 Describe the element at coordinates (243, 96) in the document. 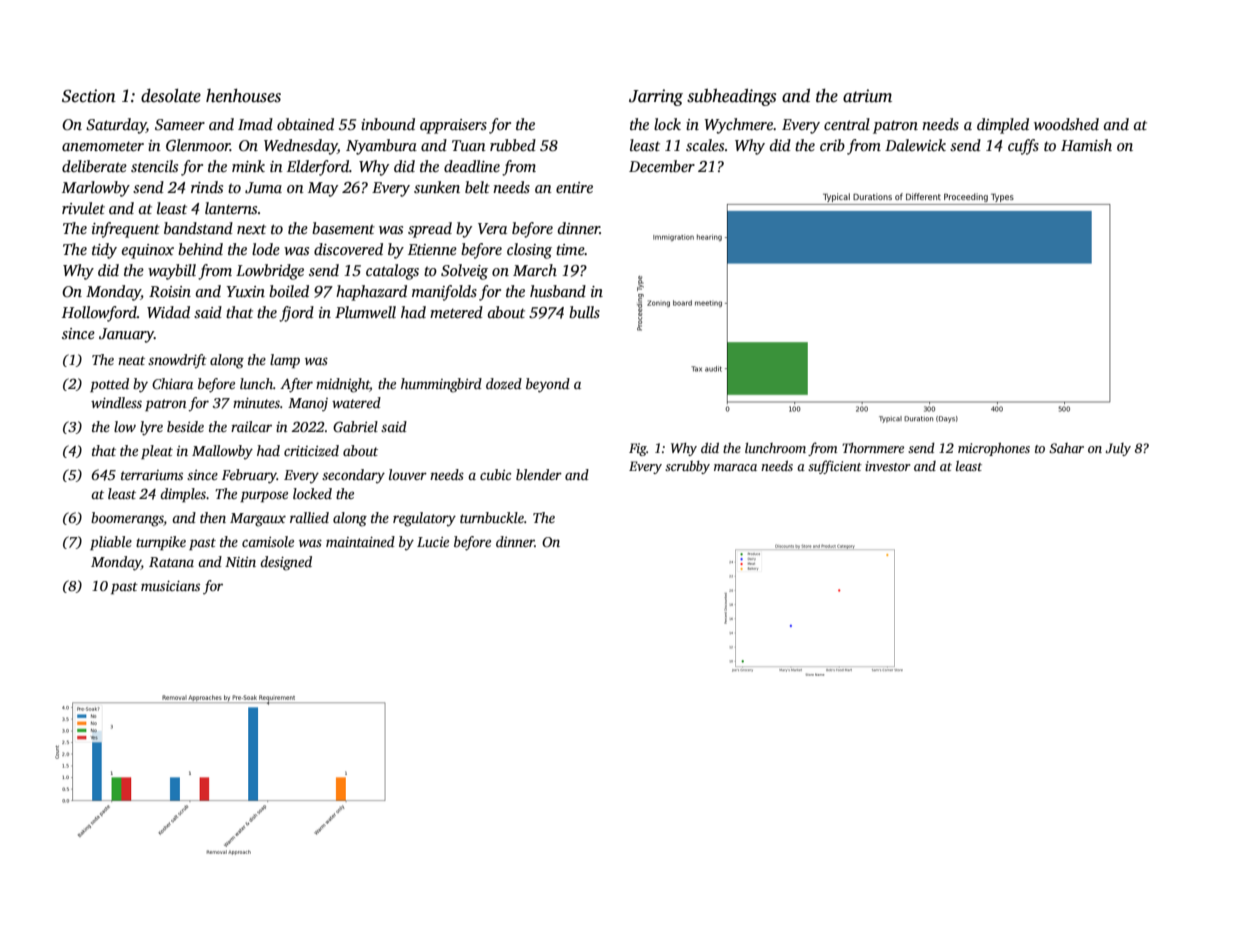

I see `henhouses` at that location.
